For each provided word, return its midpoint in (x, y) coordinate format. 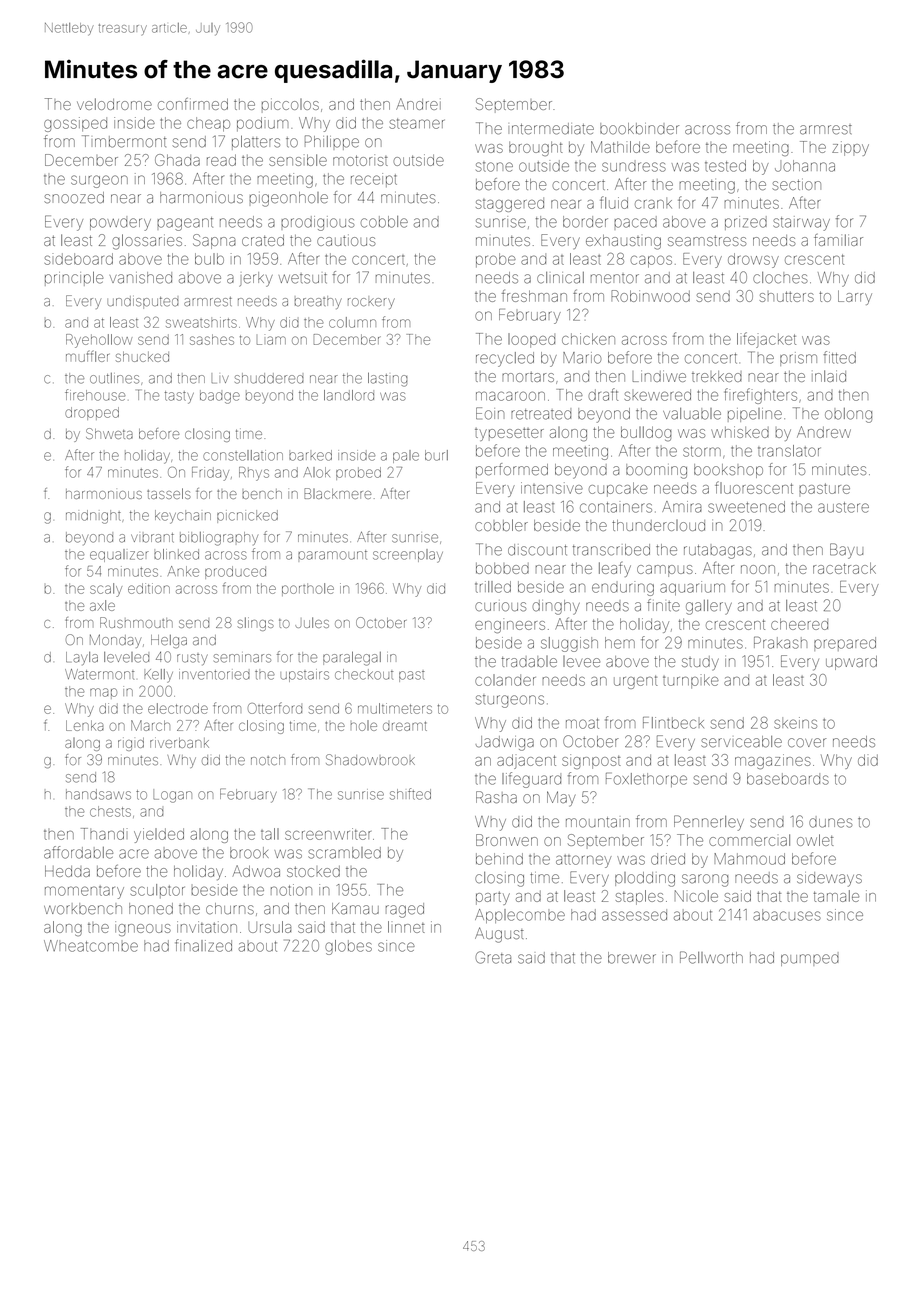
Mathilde (620, 147)
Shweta (109, 433)
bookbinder (639, 129)
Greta (493, 957)
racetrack (844, 568)
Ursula (269, 927)
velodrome (114, 104)
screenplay (408, 556)
